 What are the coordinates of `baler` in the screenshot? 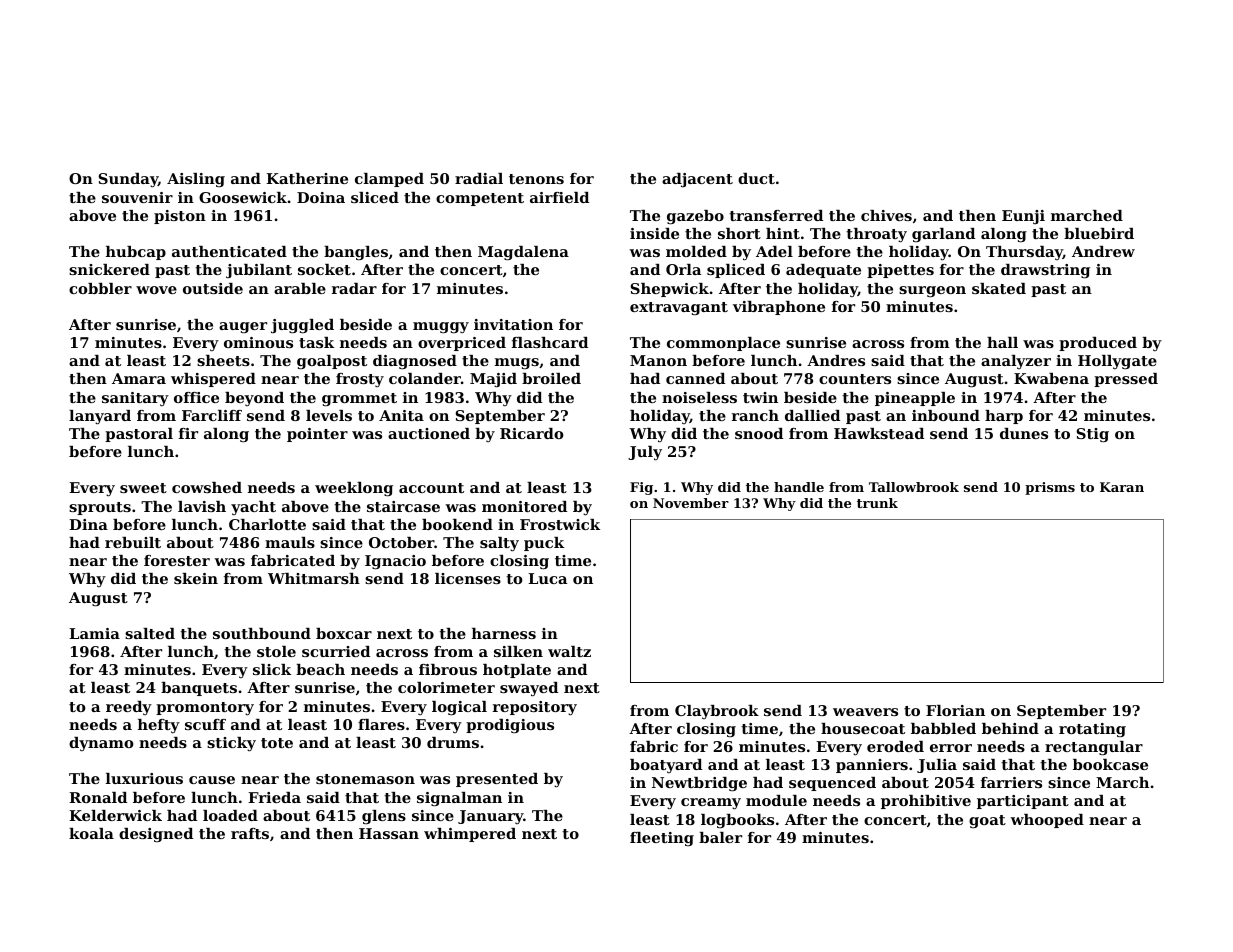 It's located at (720, 837).
